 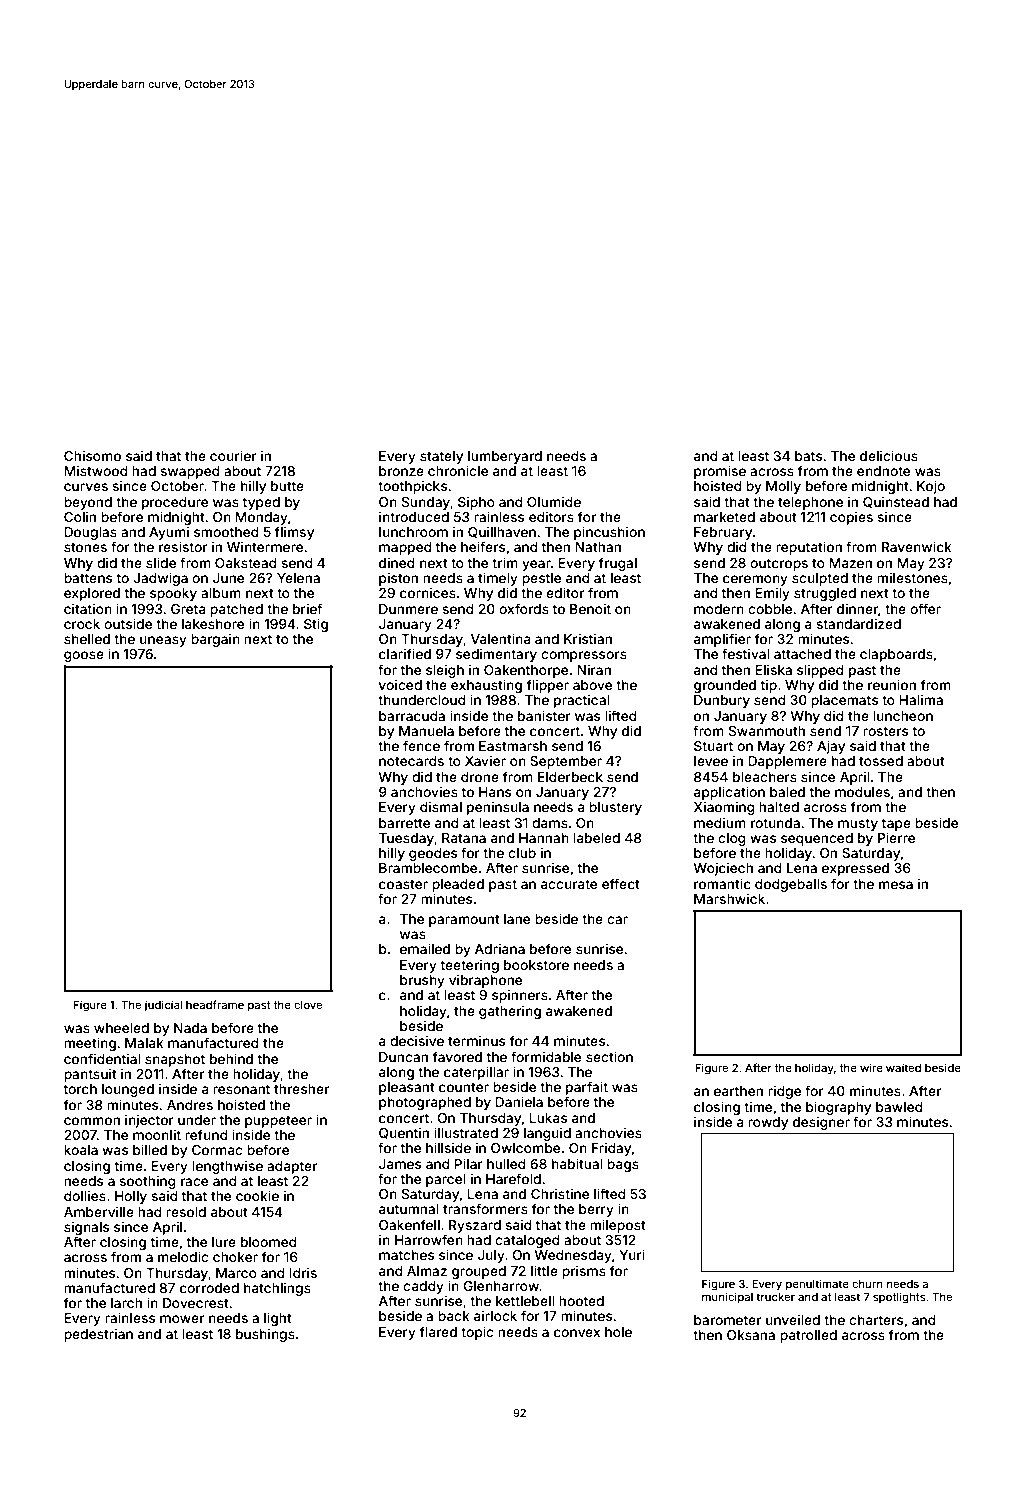 I want to click on bawled, so click(x=899, y=1107).
